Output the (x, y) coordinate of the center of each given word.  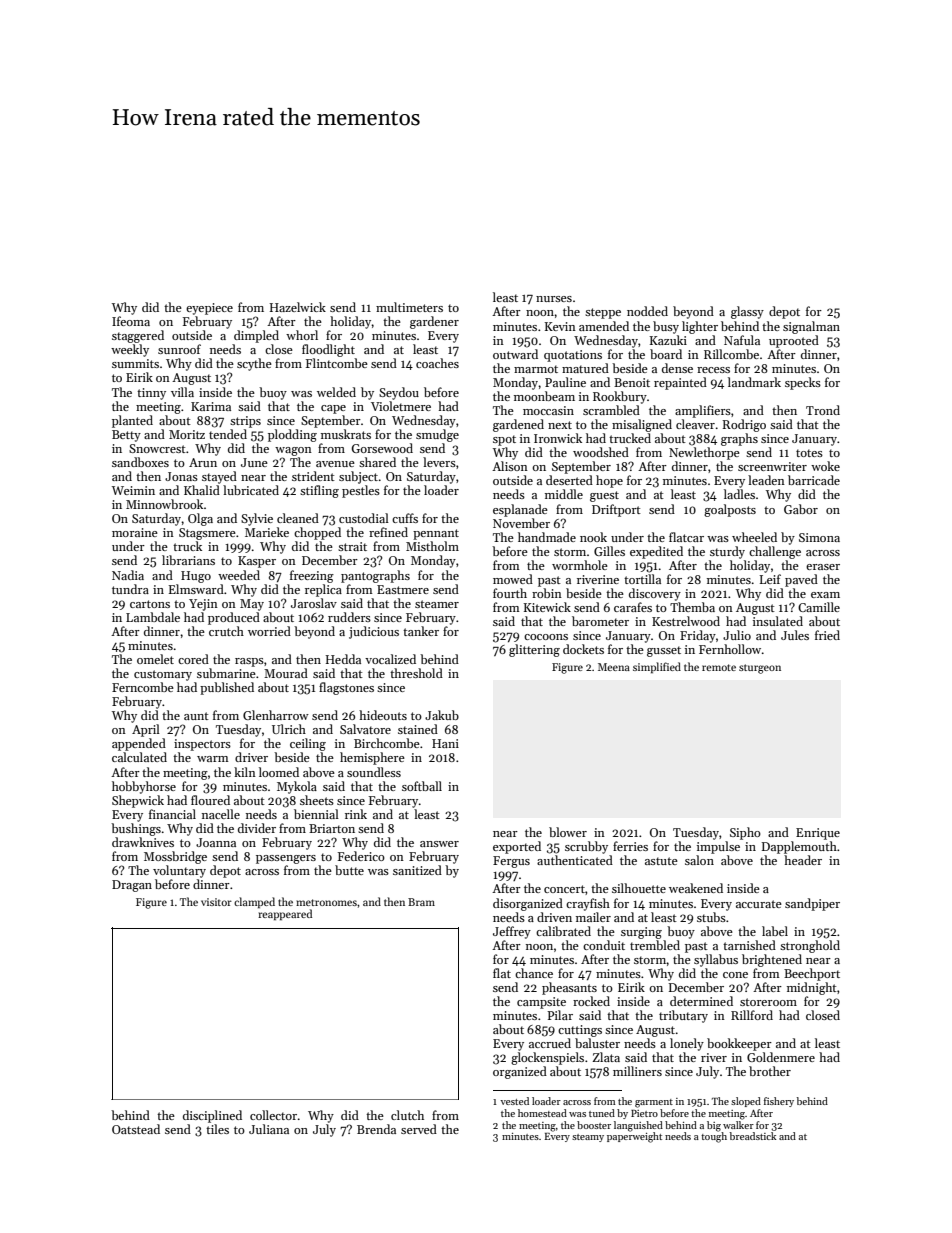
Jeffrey (512, 932)
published (227, 688)
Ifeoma (131, 321)
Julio (737, 635)
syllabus (716, 960)
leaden (766, 480)
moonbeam (544, 396)
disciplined (212, 1116)
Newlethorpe (704, 453)
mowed (513, 579)
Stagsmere (207, 534)
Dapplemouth (799, 847)
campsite (541, 1003)
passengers (286, 859)
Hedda (343, 659)
